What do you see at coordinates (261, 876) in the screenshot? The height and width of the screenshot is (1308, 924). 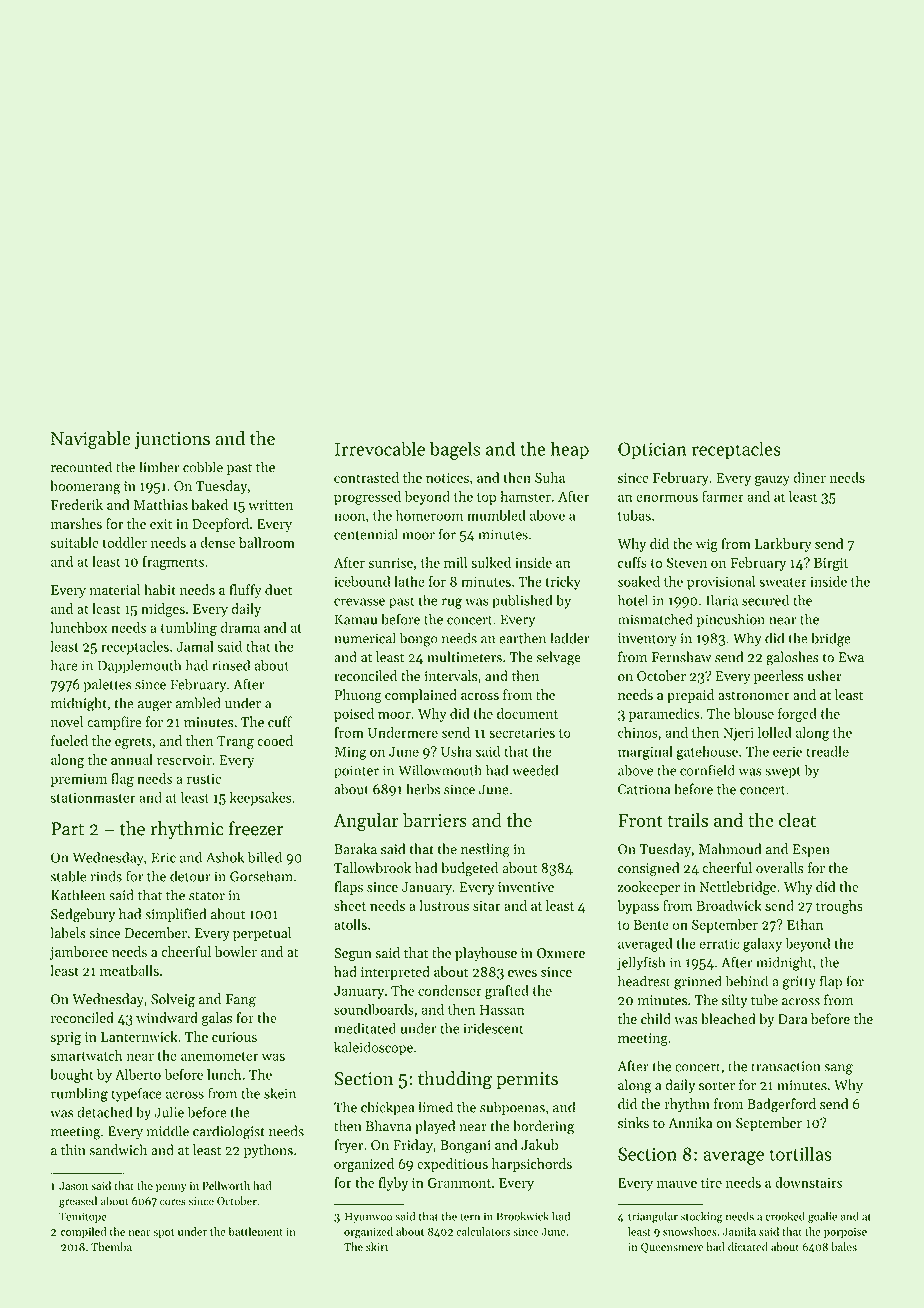 I see `Gorseham` at bounding box center [261, 876].
